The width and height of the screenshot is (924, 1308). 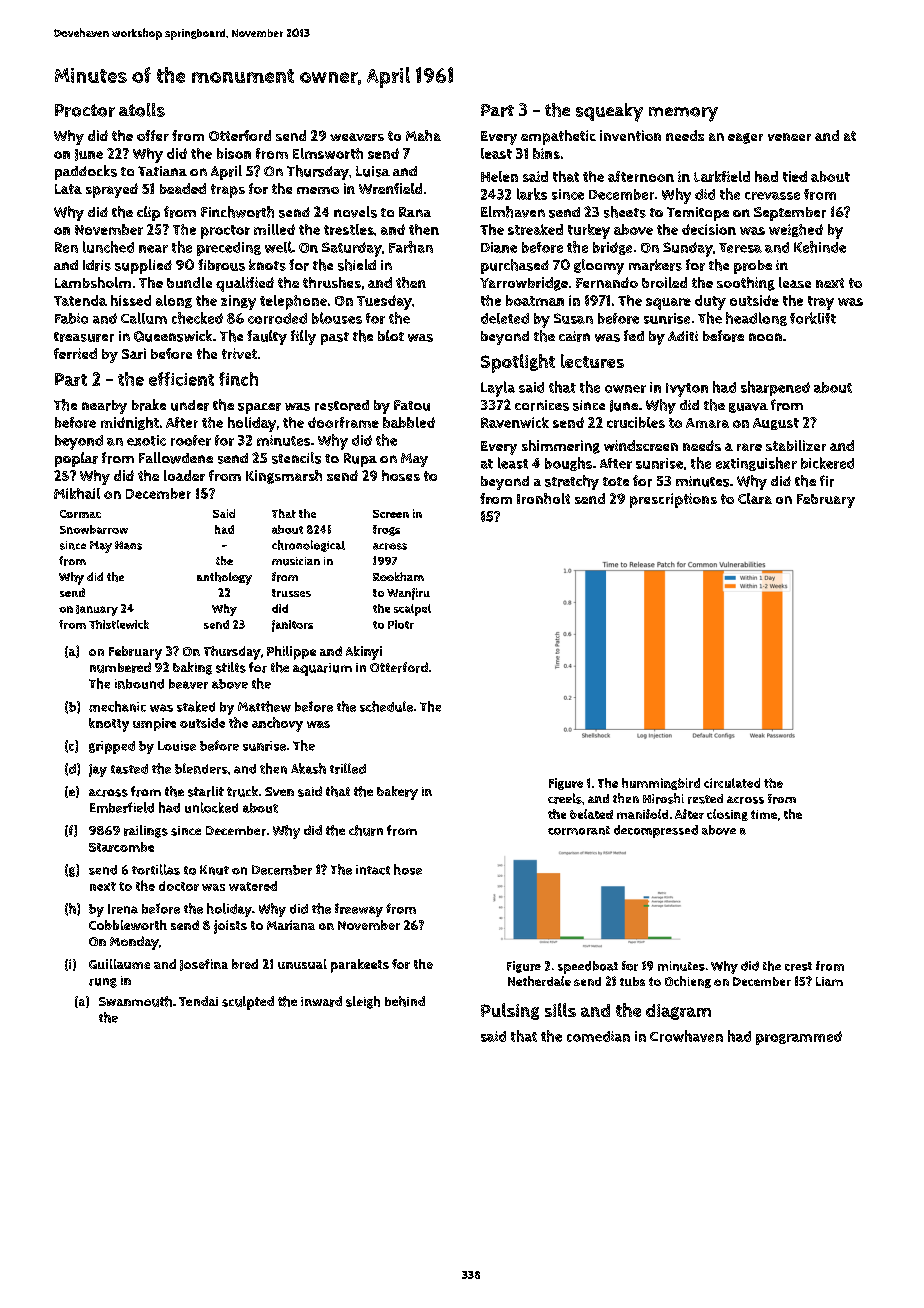 I want to click on Swanmouth, so click(x=135, y=1001).
